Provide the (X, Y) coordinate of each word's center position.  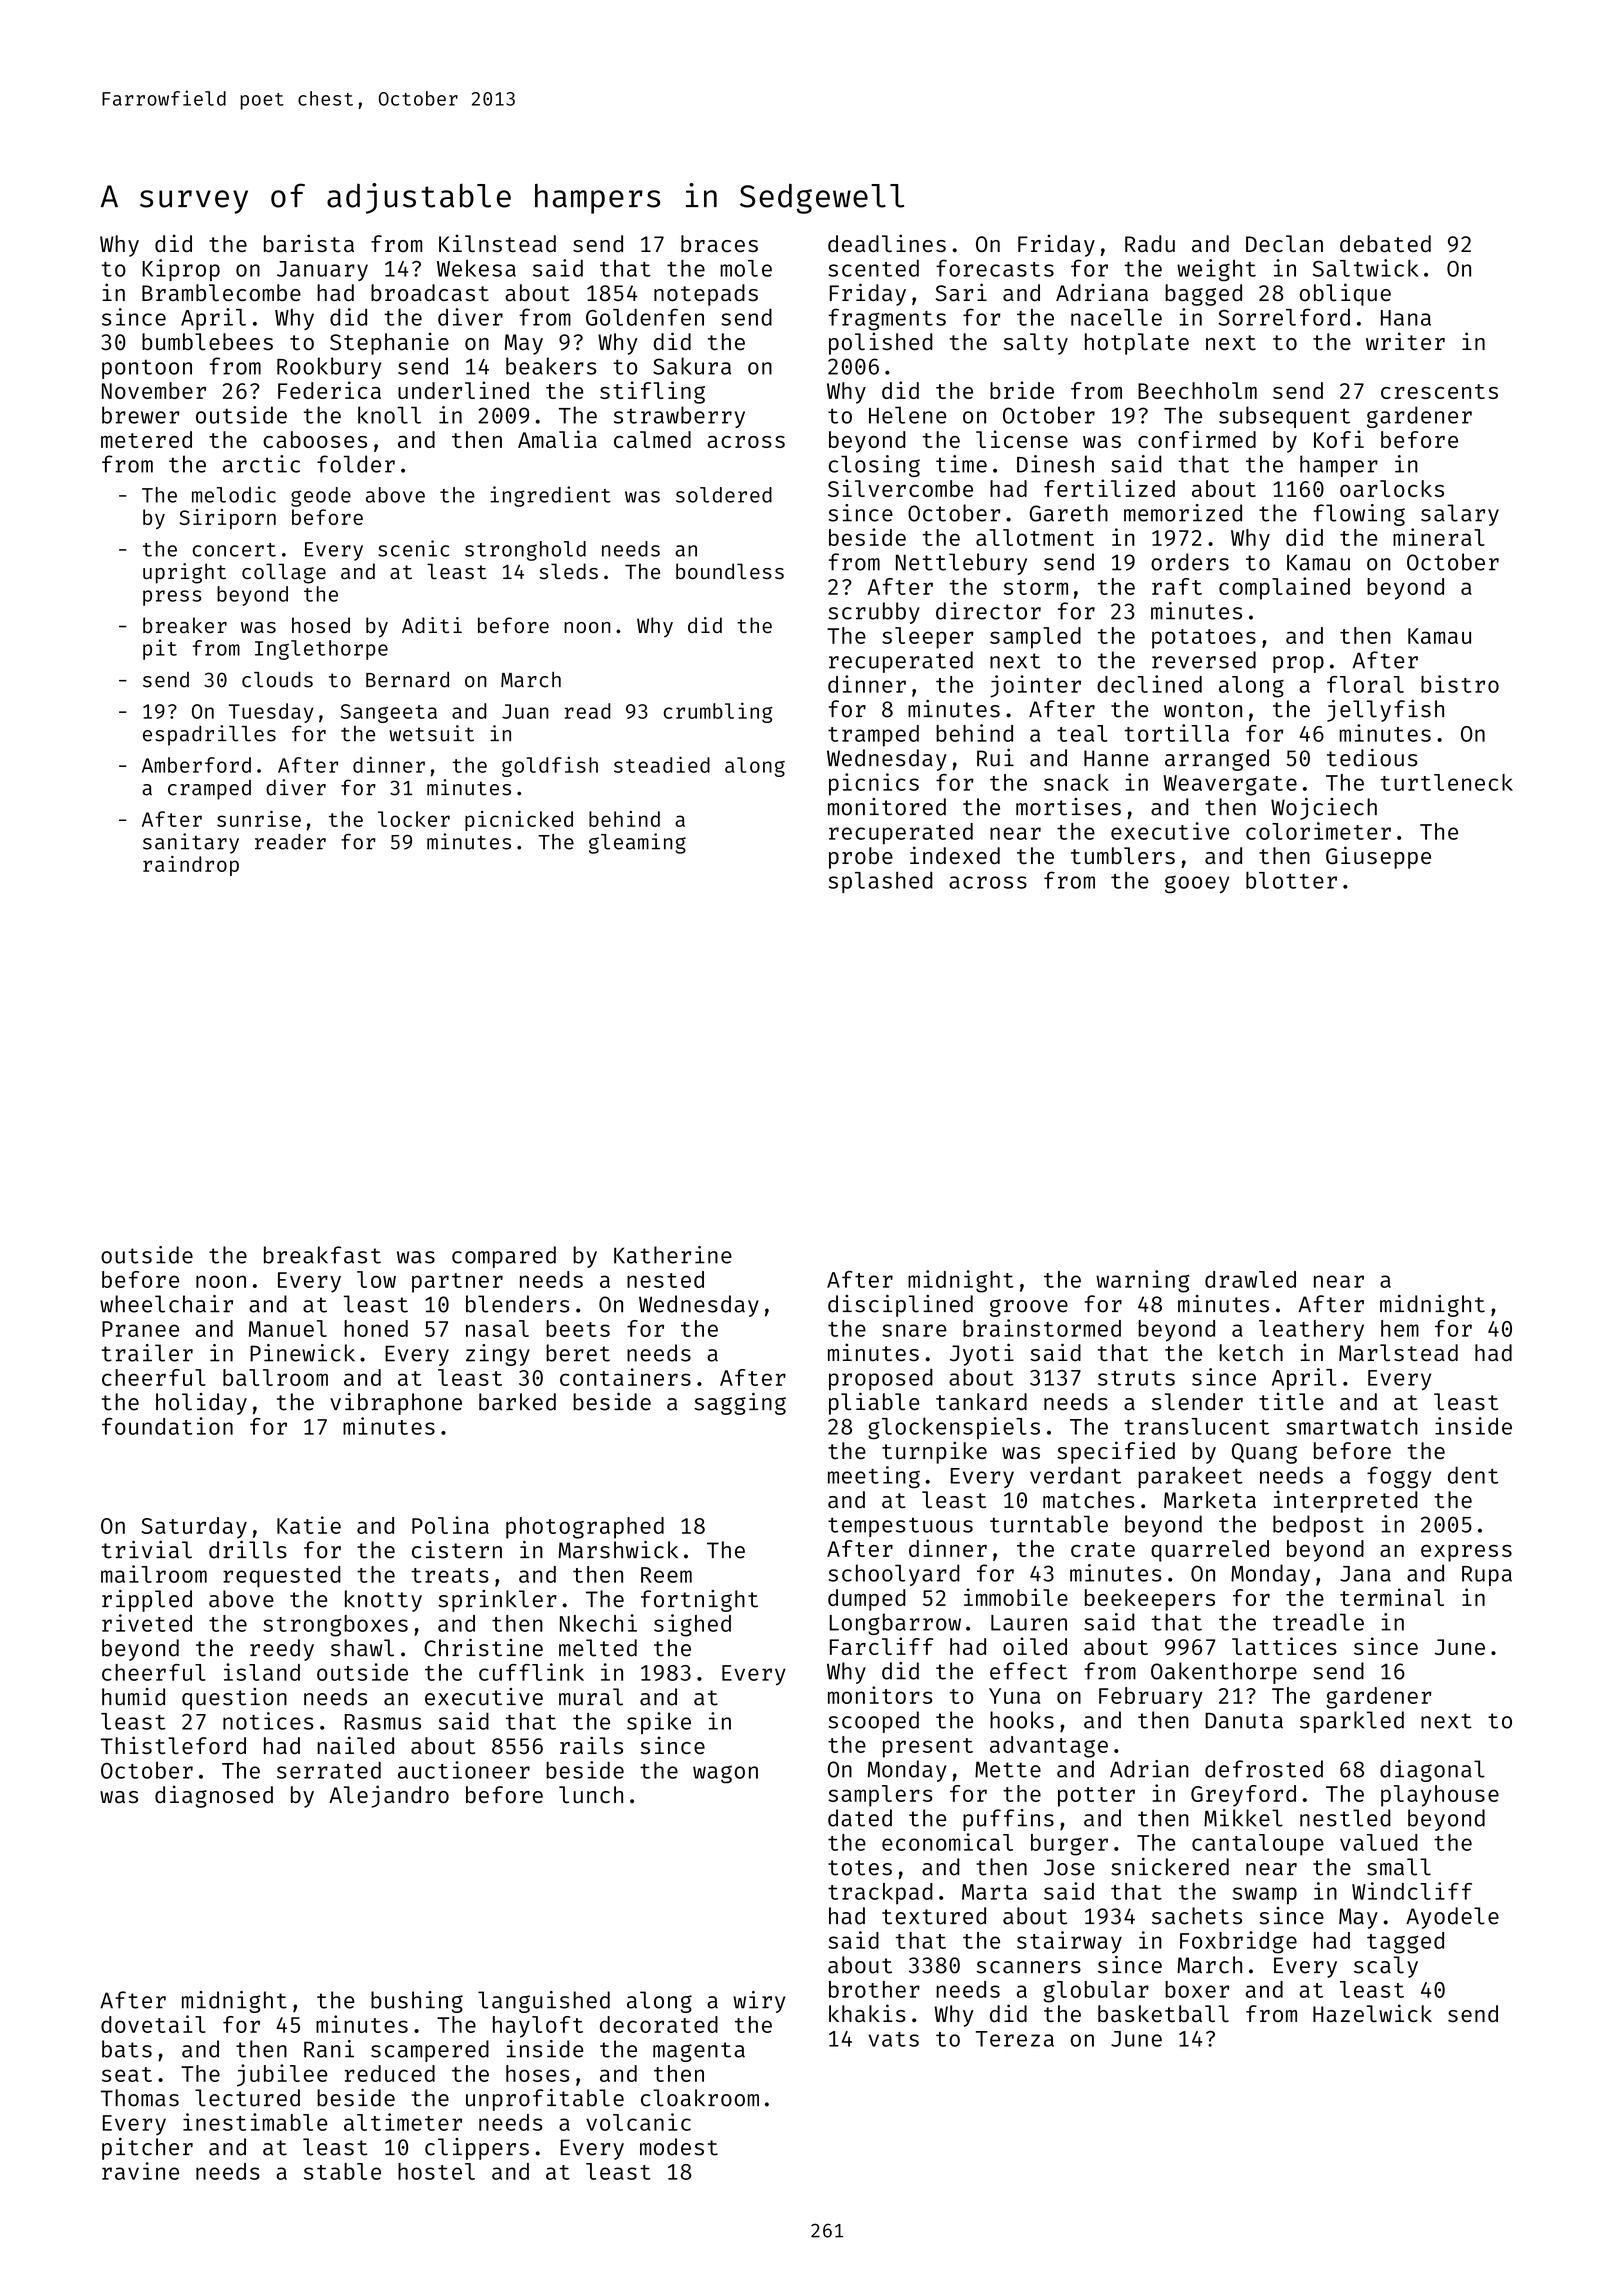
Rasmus (382, 1722)
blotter (1291, 880)
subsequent (1284, 417)
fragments (887, 319)
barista (309, 243)
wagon (725, 1774)
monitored (887, 807)
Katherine (673, 1255)
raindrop (191, 866)
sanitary (191, 843)
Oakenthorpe (1224, 1673)
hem (1400, 1328)
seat (127, 2074)
